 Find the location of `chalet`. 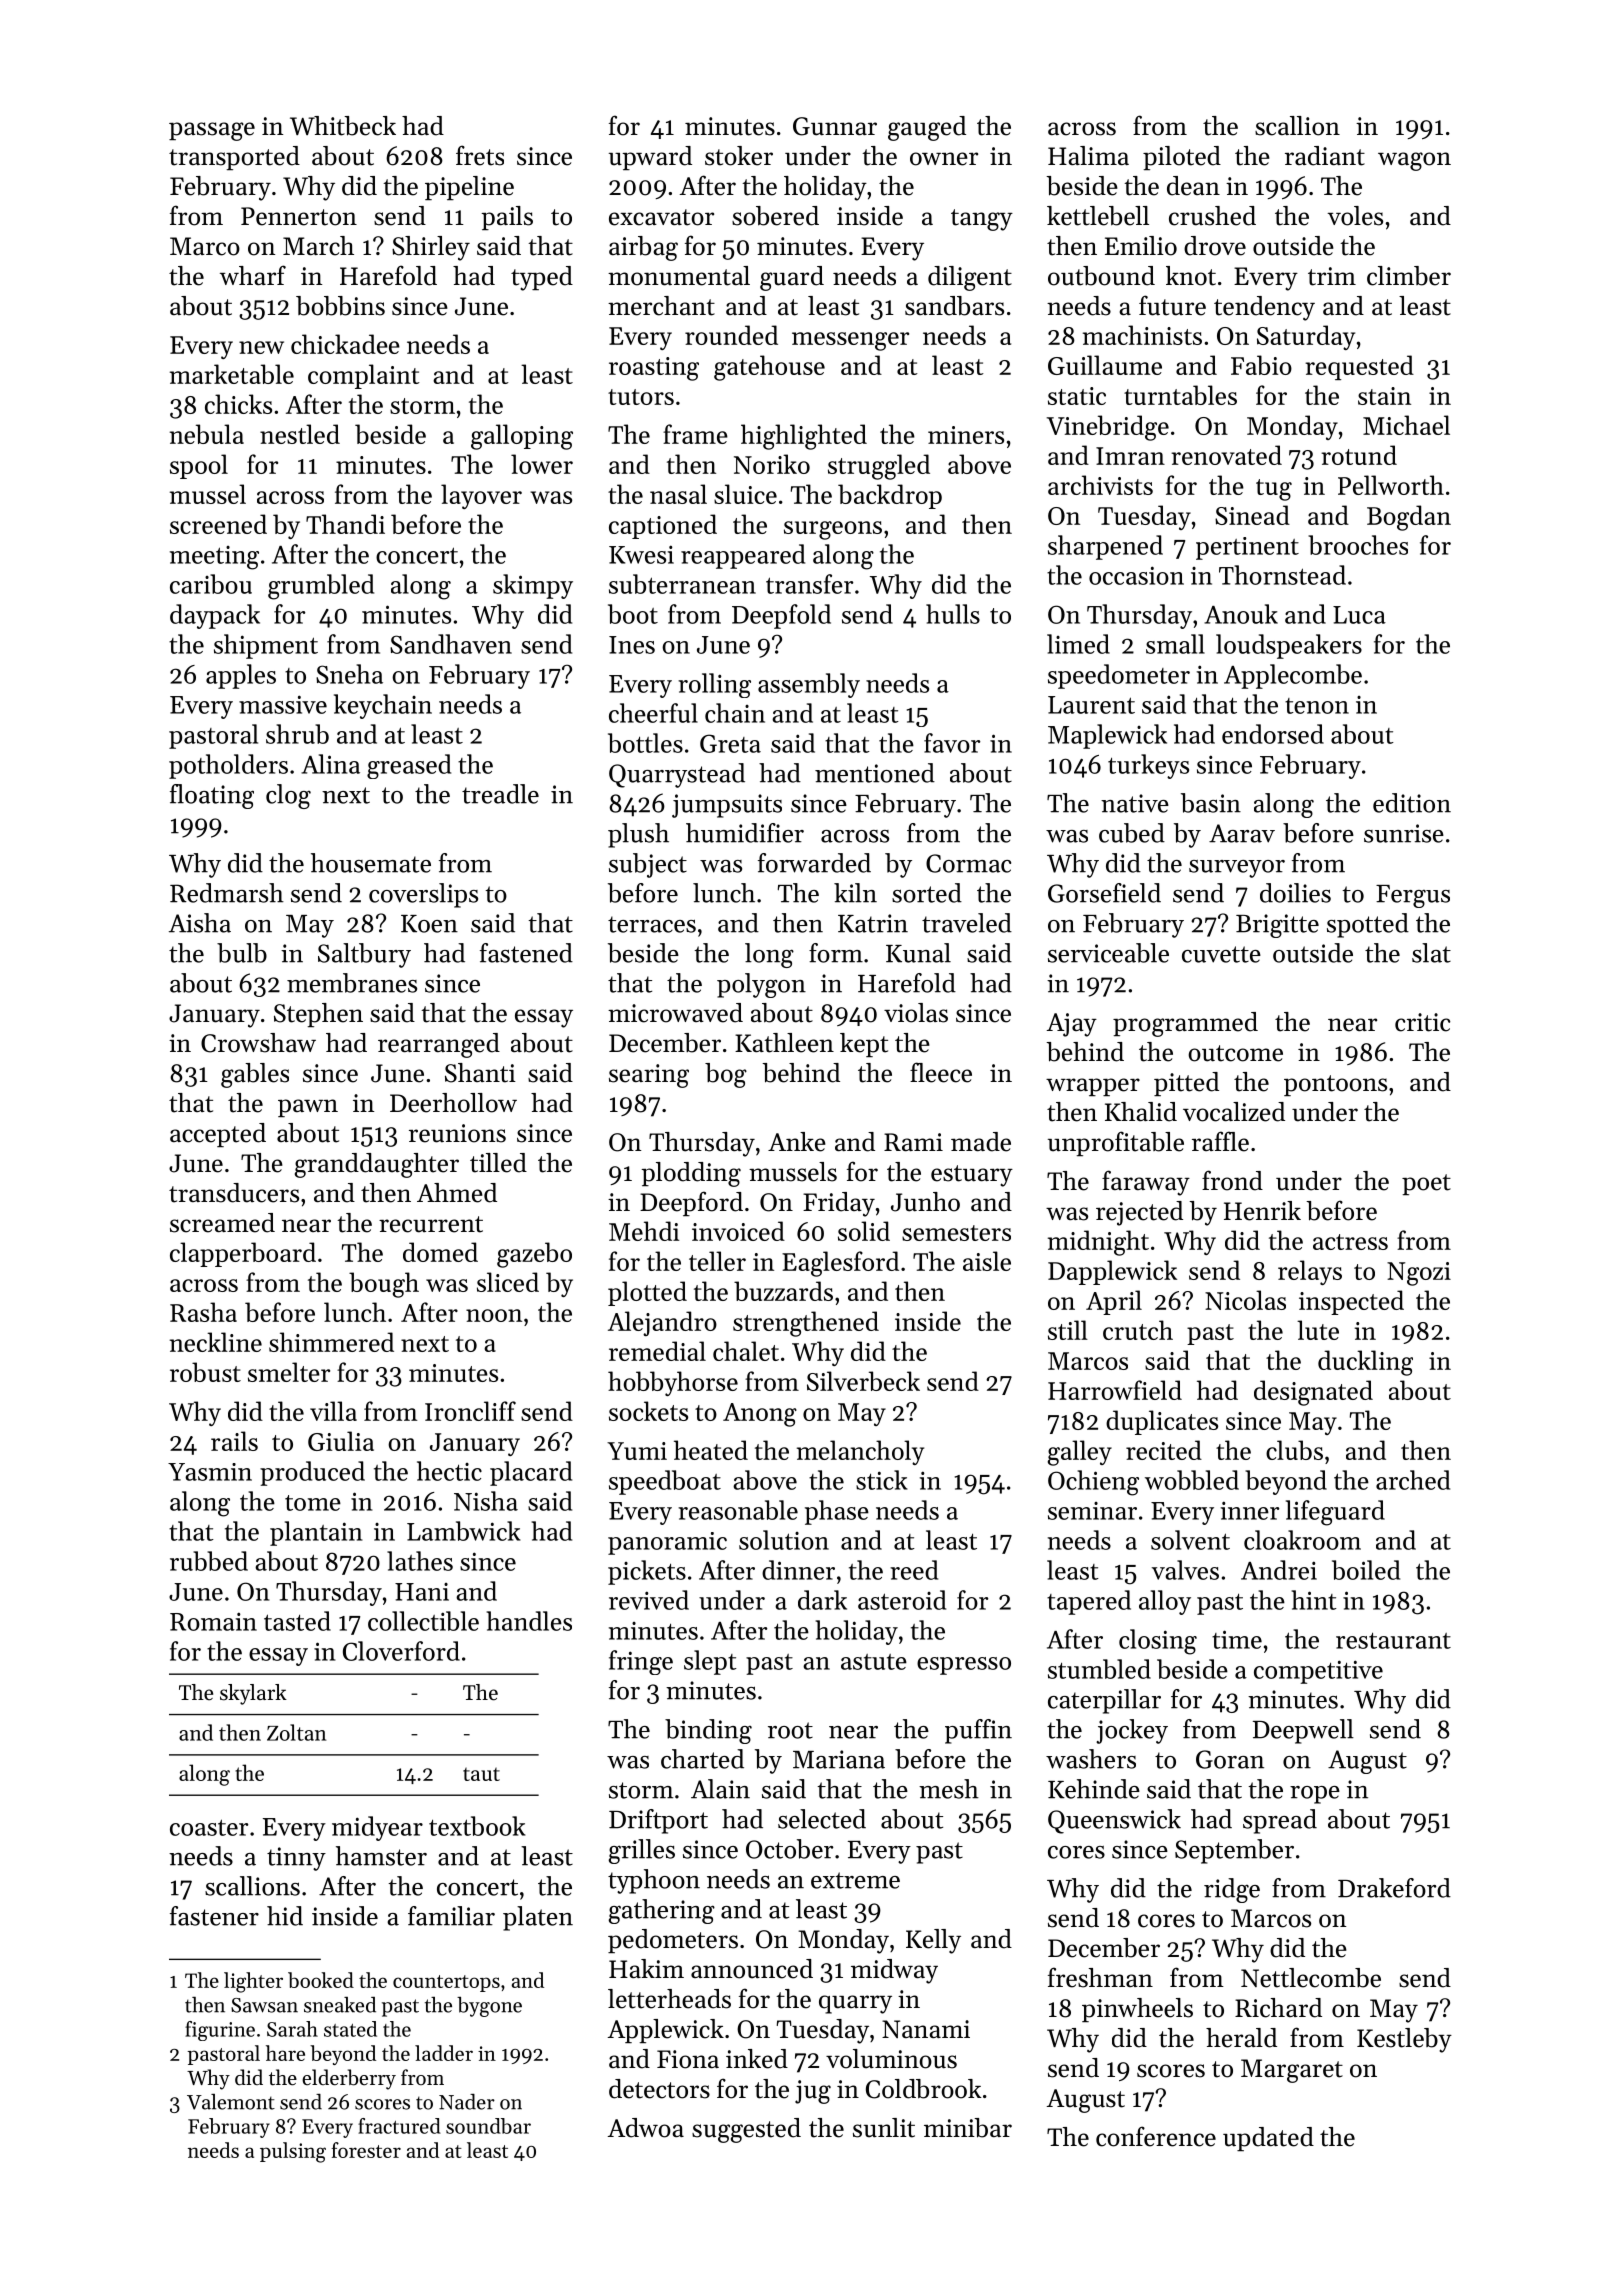

chalet is located at coordinates (746, 1351).
